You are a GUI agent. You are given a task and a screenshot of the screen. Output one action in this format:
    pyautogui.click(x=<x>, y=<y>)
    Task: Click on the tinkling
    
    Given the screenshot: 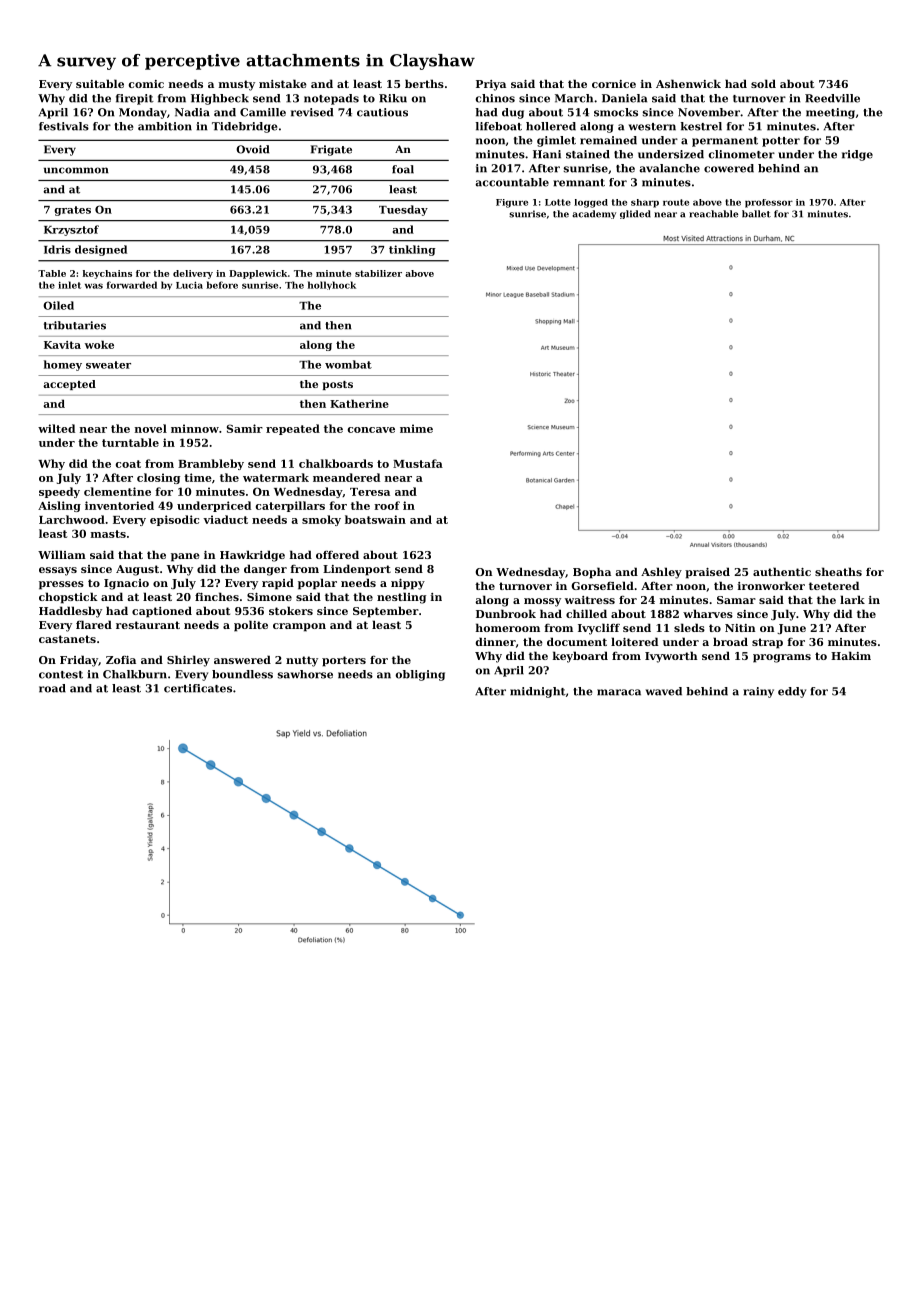 What is the action you would take?
    pyautogui.click(x=412, y=250)
